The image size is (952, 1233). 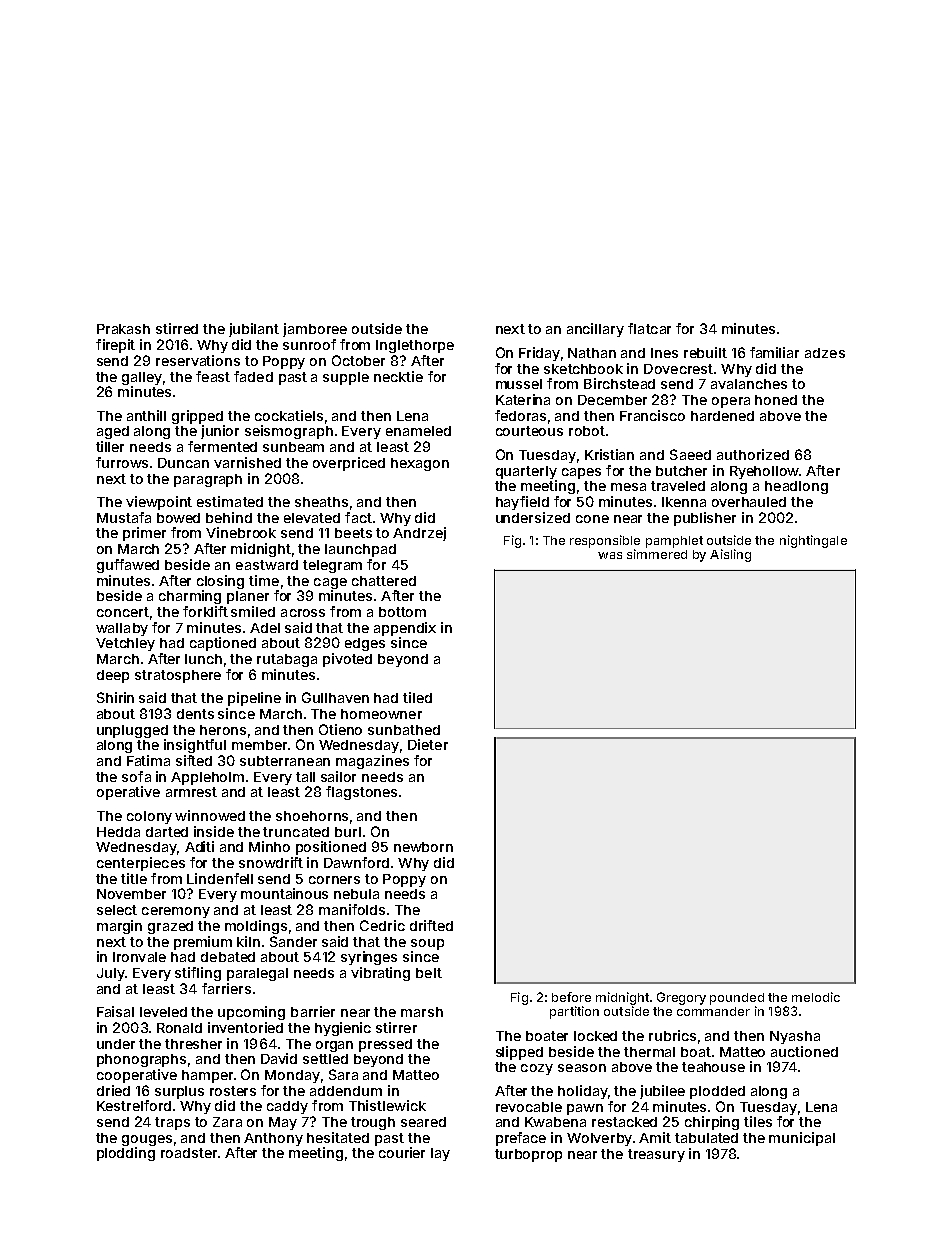 I want to click on newborn, so click(x=423, y=847).
